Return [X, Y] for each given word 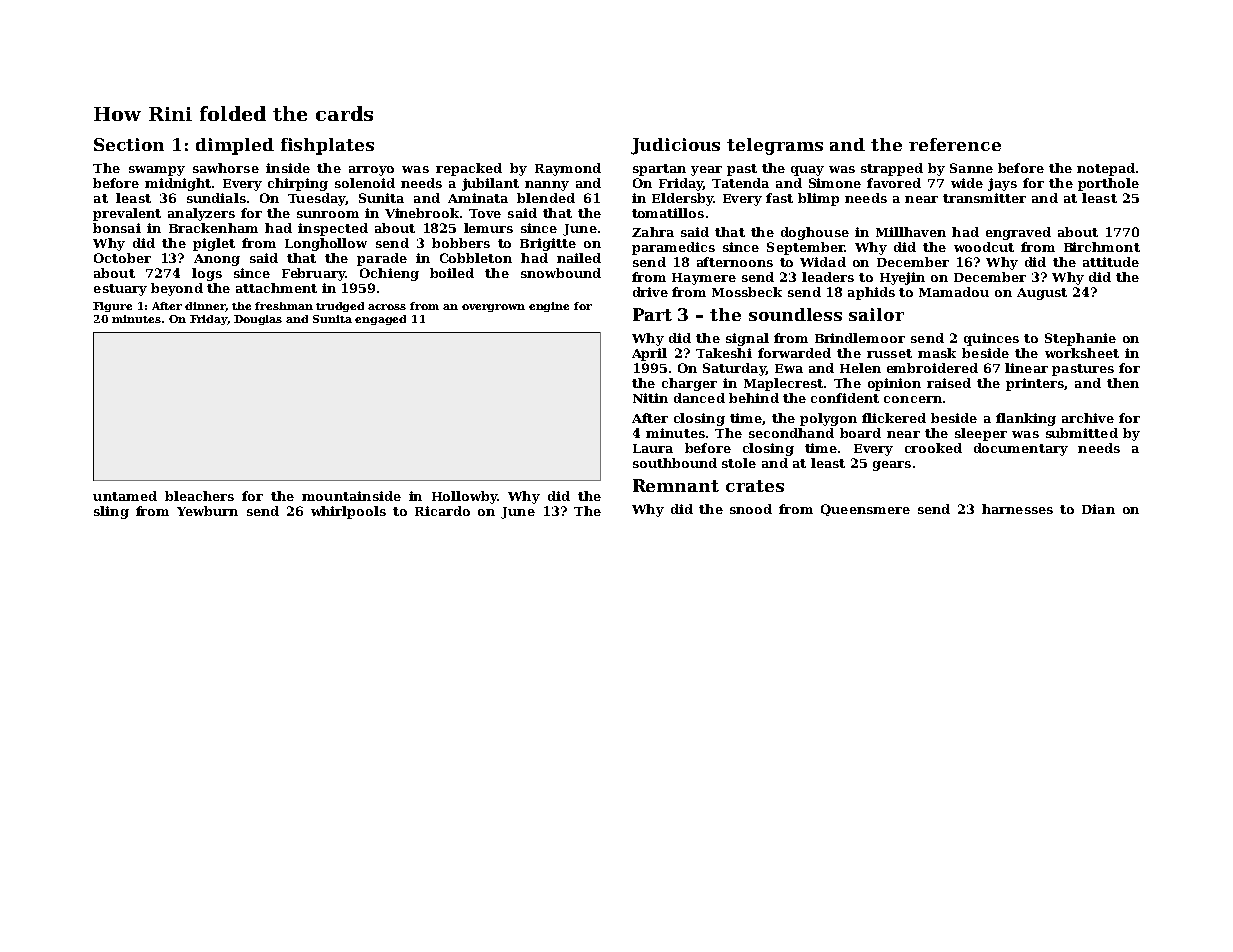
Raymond [568, 169]
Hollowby [464, 497]
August [1042, 294]
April [649, 354]
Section [129, 144]
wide [967, 183]
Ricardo [442, 511]
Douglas [258, 320]
